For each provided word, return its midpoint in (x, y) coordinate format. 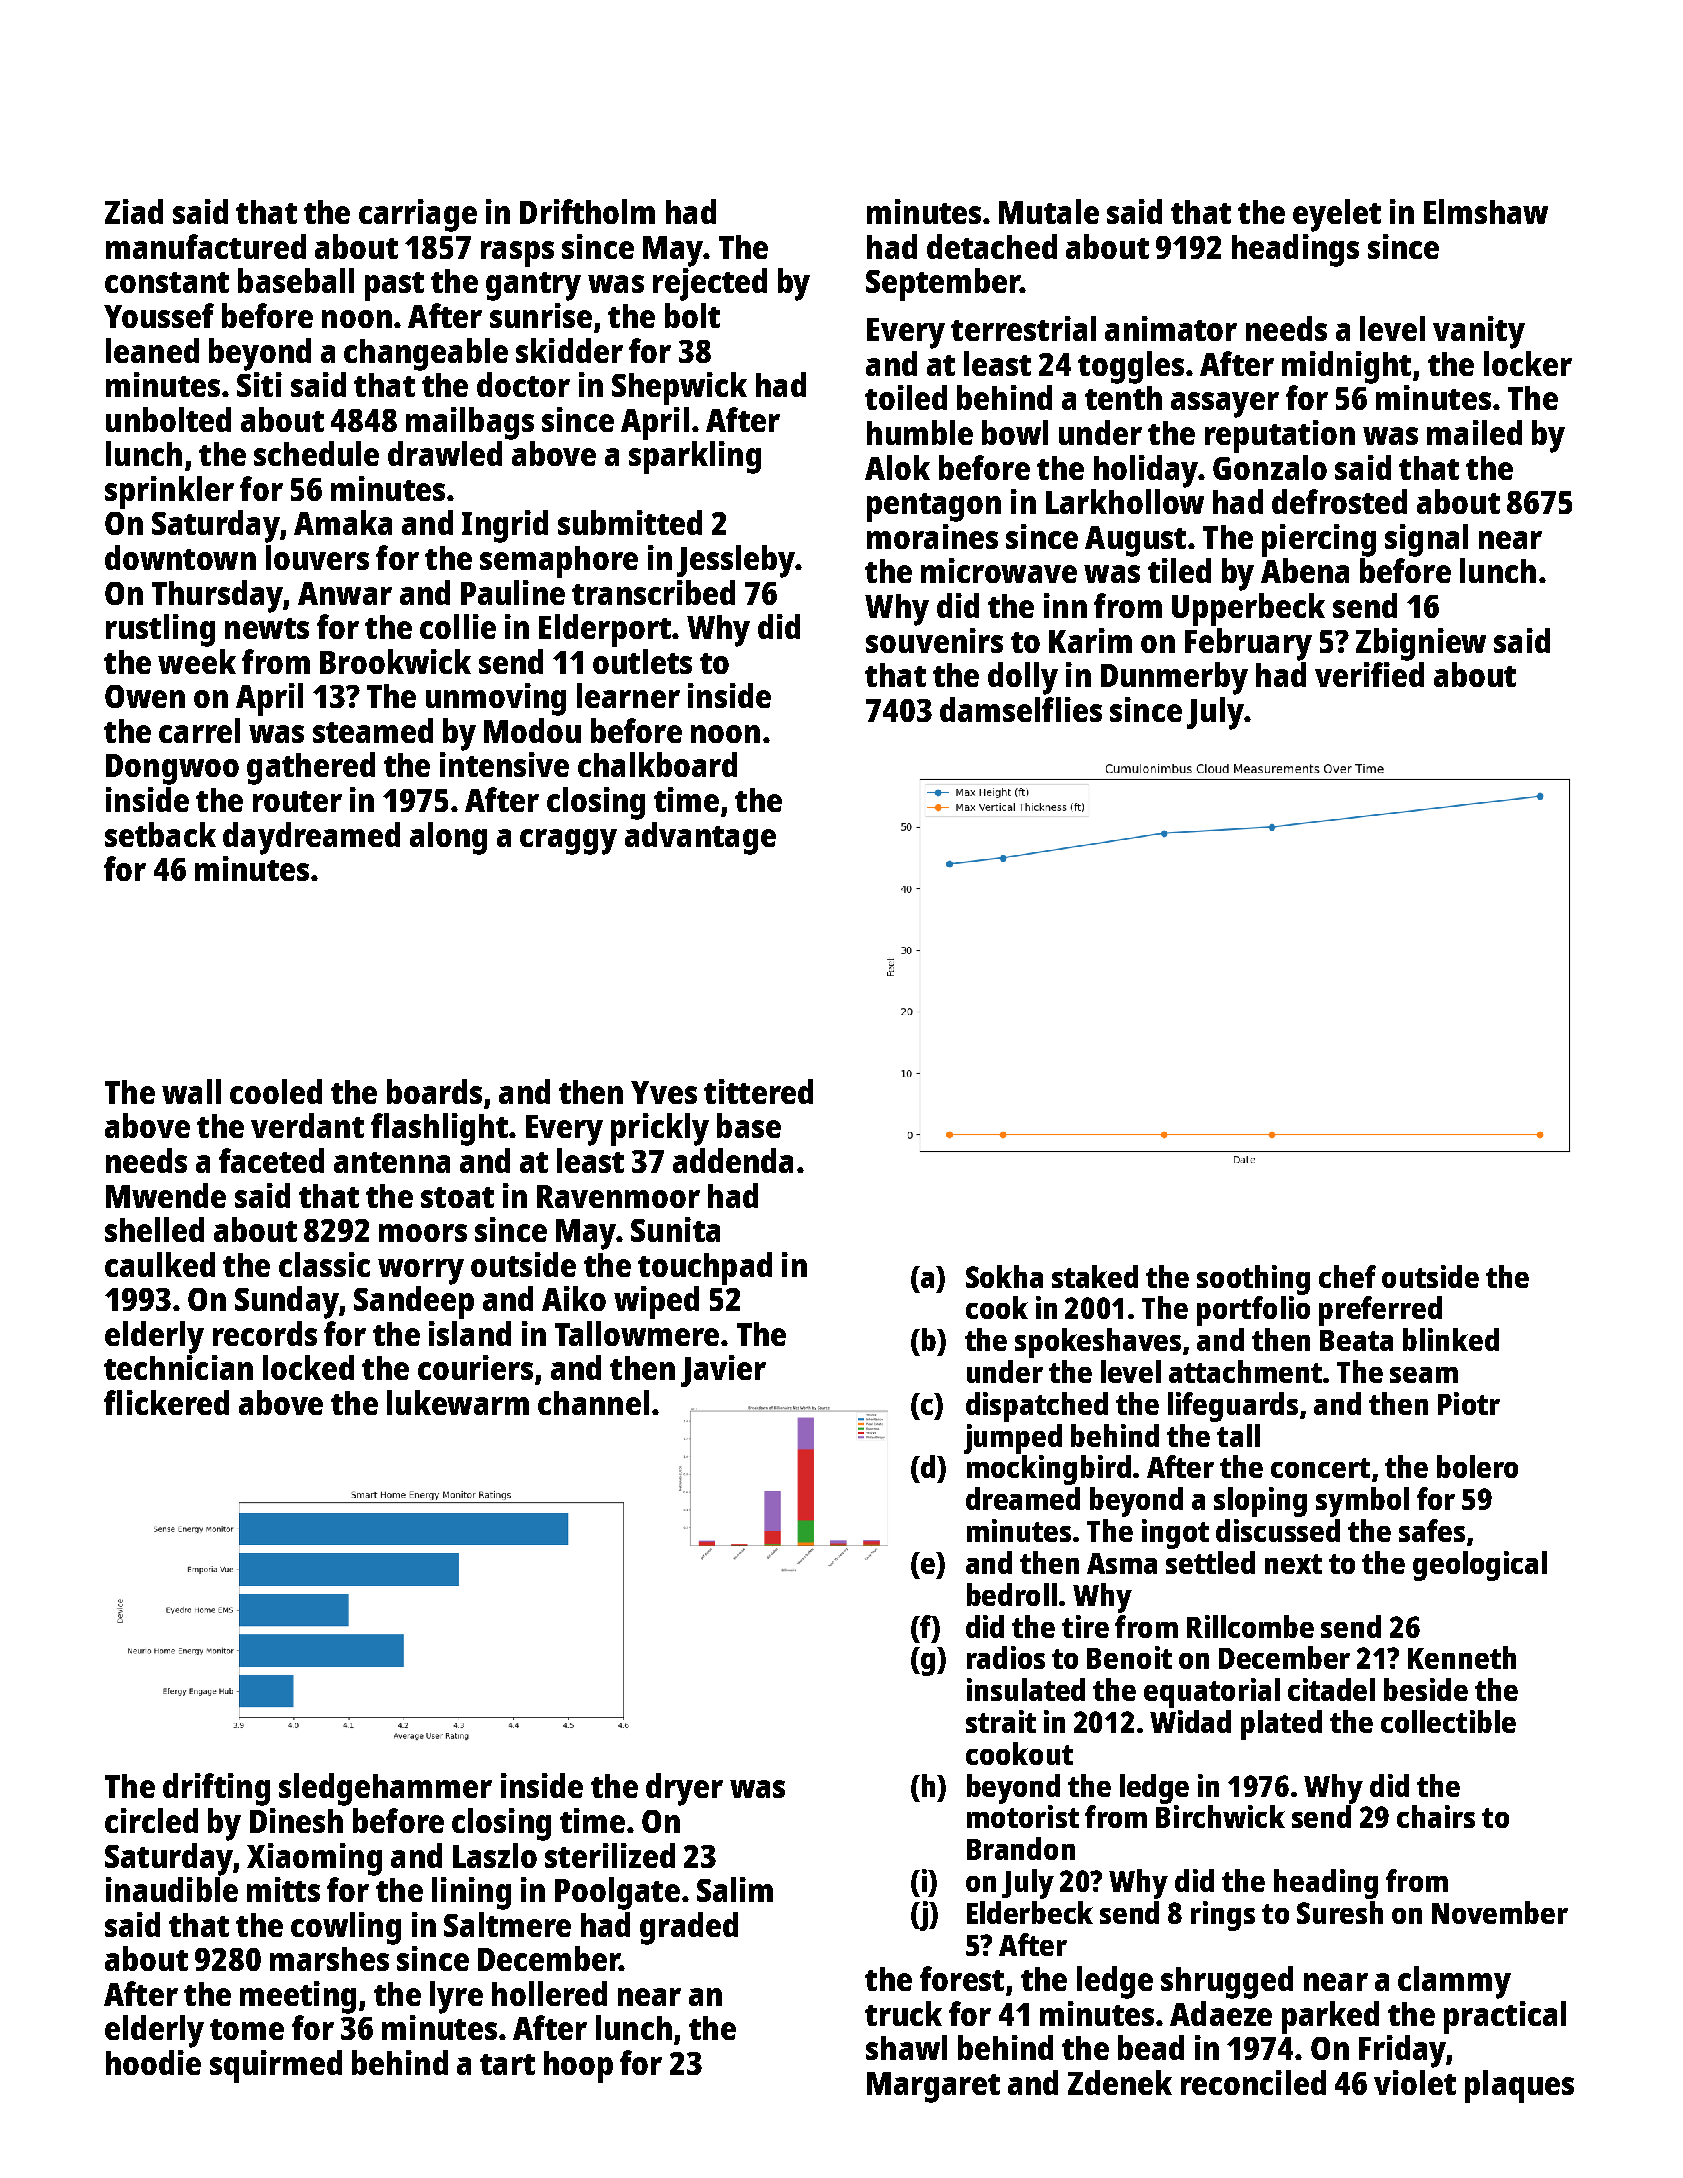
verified (1369, 674)
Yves (664, 1092)
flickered (166, 1402)
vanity (1479, 332)
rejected (710, 284)
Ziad (134, 211)
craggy (568, 842)
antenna (392, 1162)
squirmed (276, 2066)
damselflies (1021, 709)
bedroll (1012, 1594)
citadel (1331, 1689)
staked (1095, 1276)
